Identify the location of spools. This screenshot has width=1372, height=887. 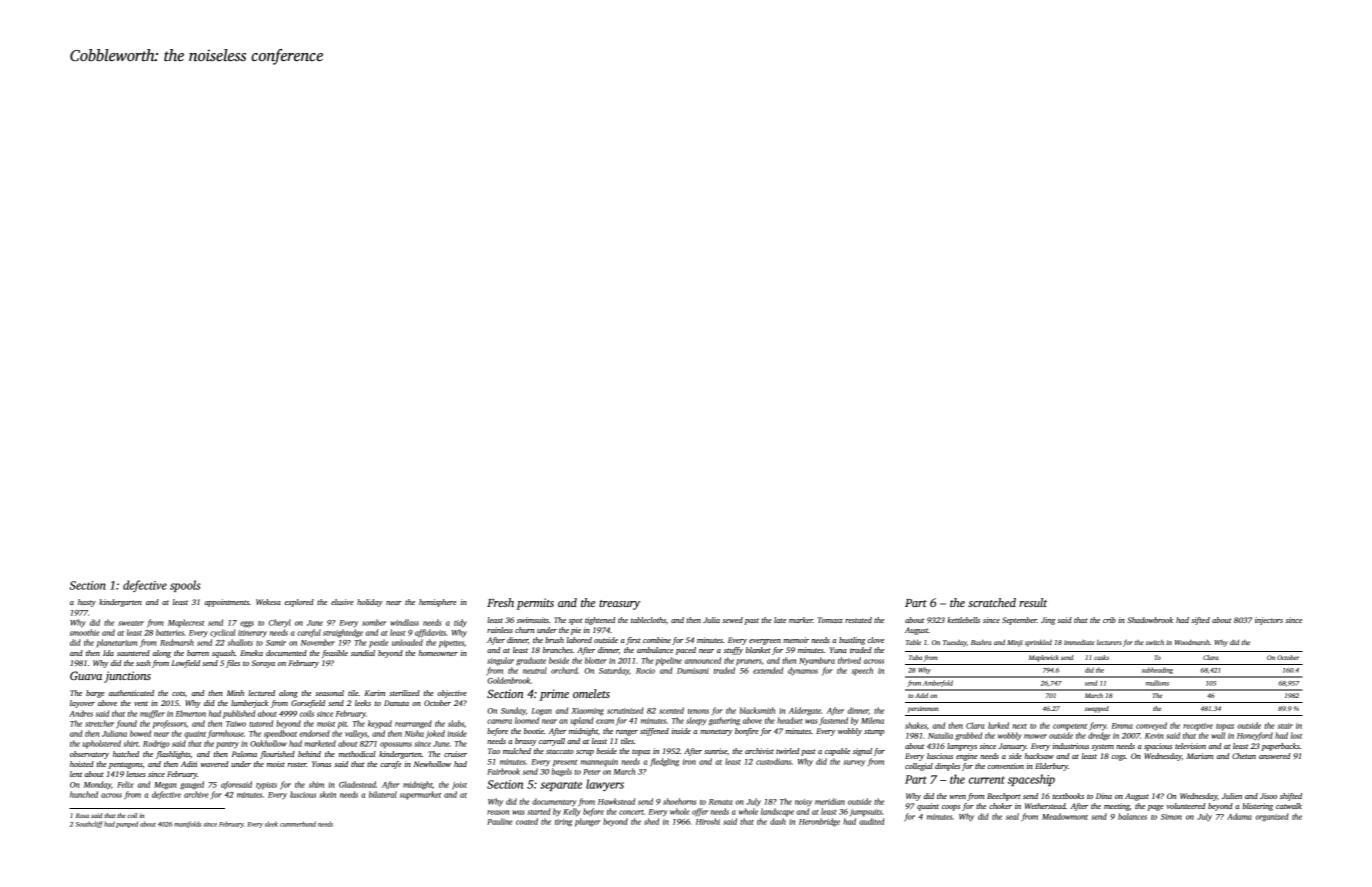
(185, 586).
